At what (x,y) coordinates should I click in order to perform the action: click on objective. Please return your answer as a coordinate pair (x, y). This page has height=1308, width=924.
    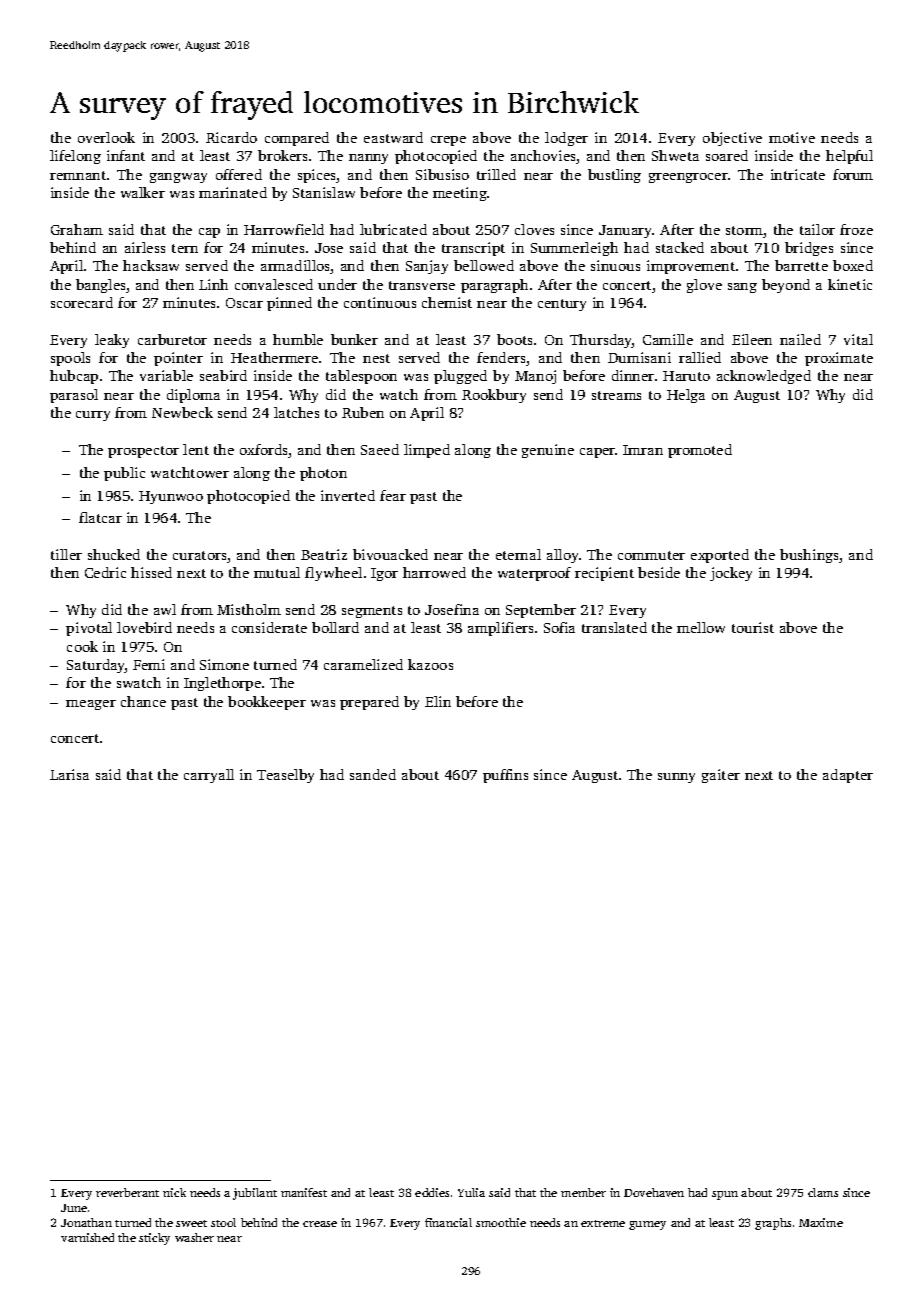
    Looking at the image, I should click on (732, 139).
